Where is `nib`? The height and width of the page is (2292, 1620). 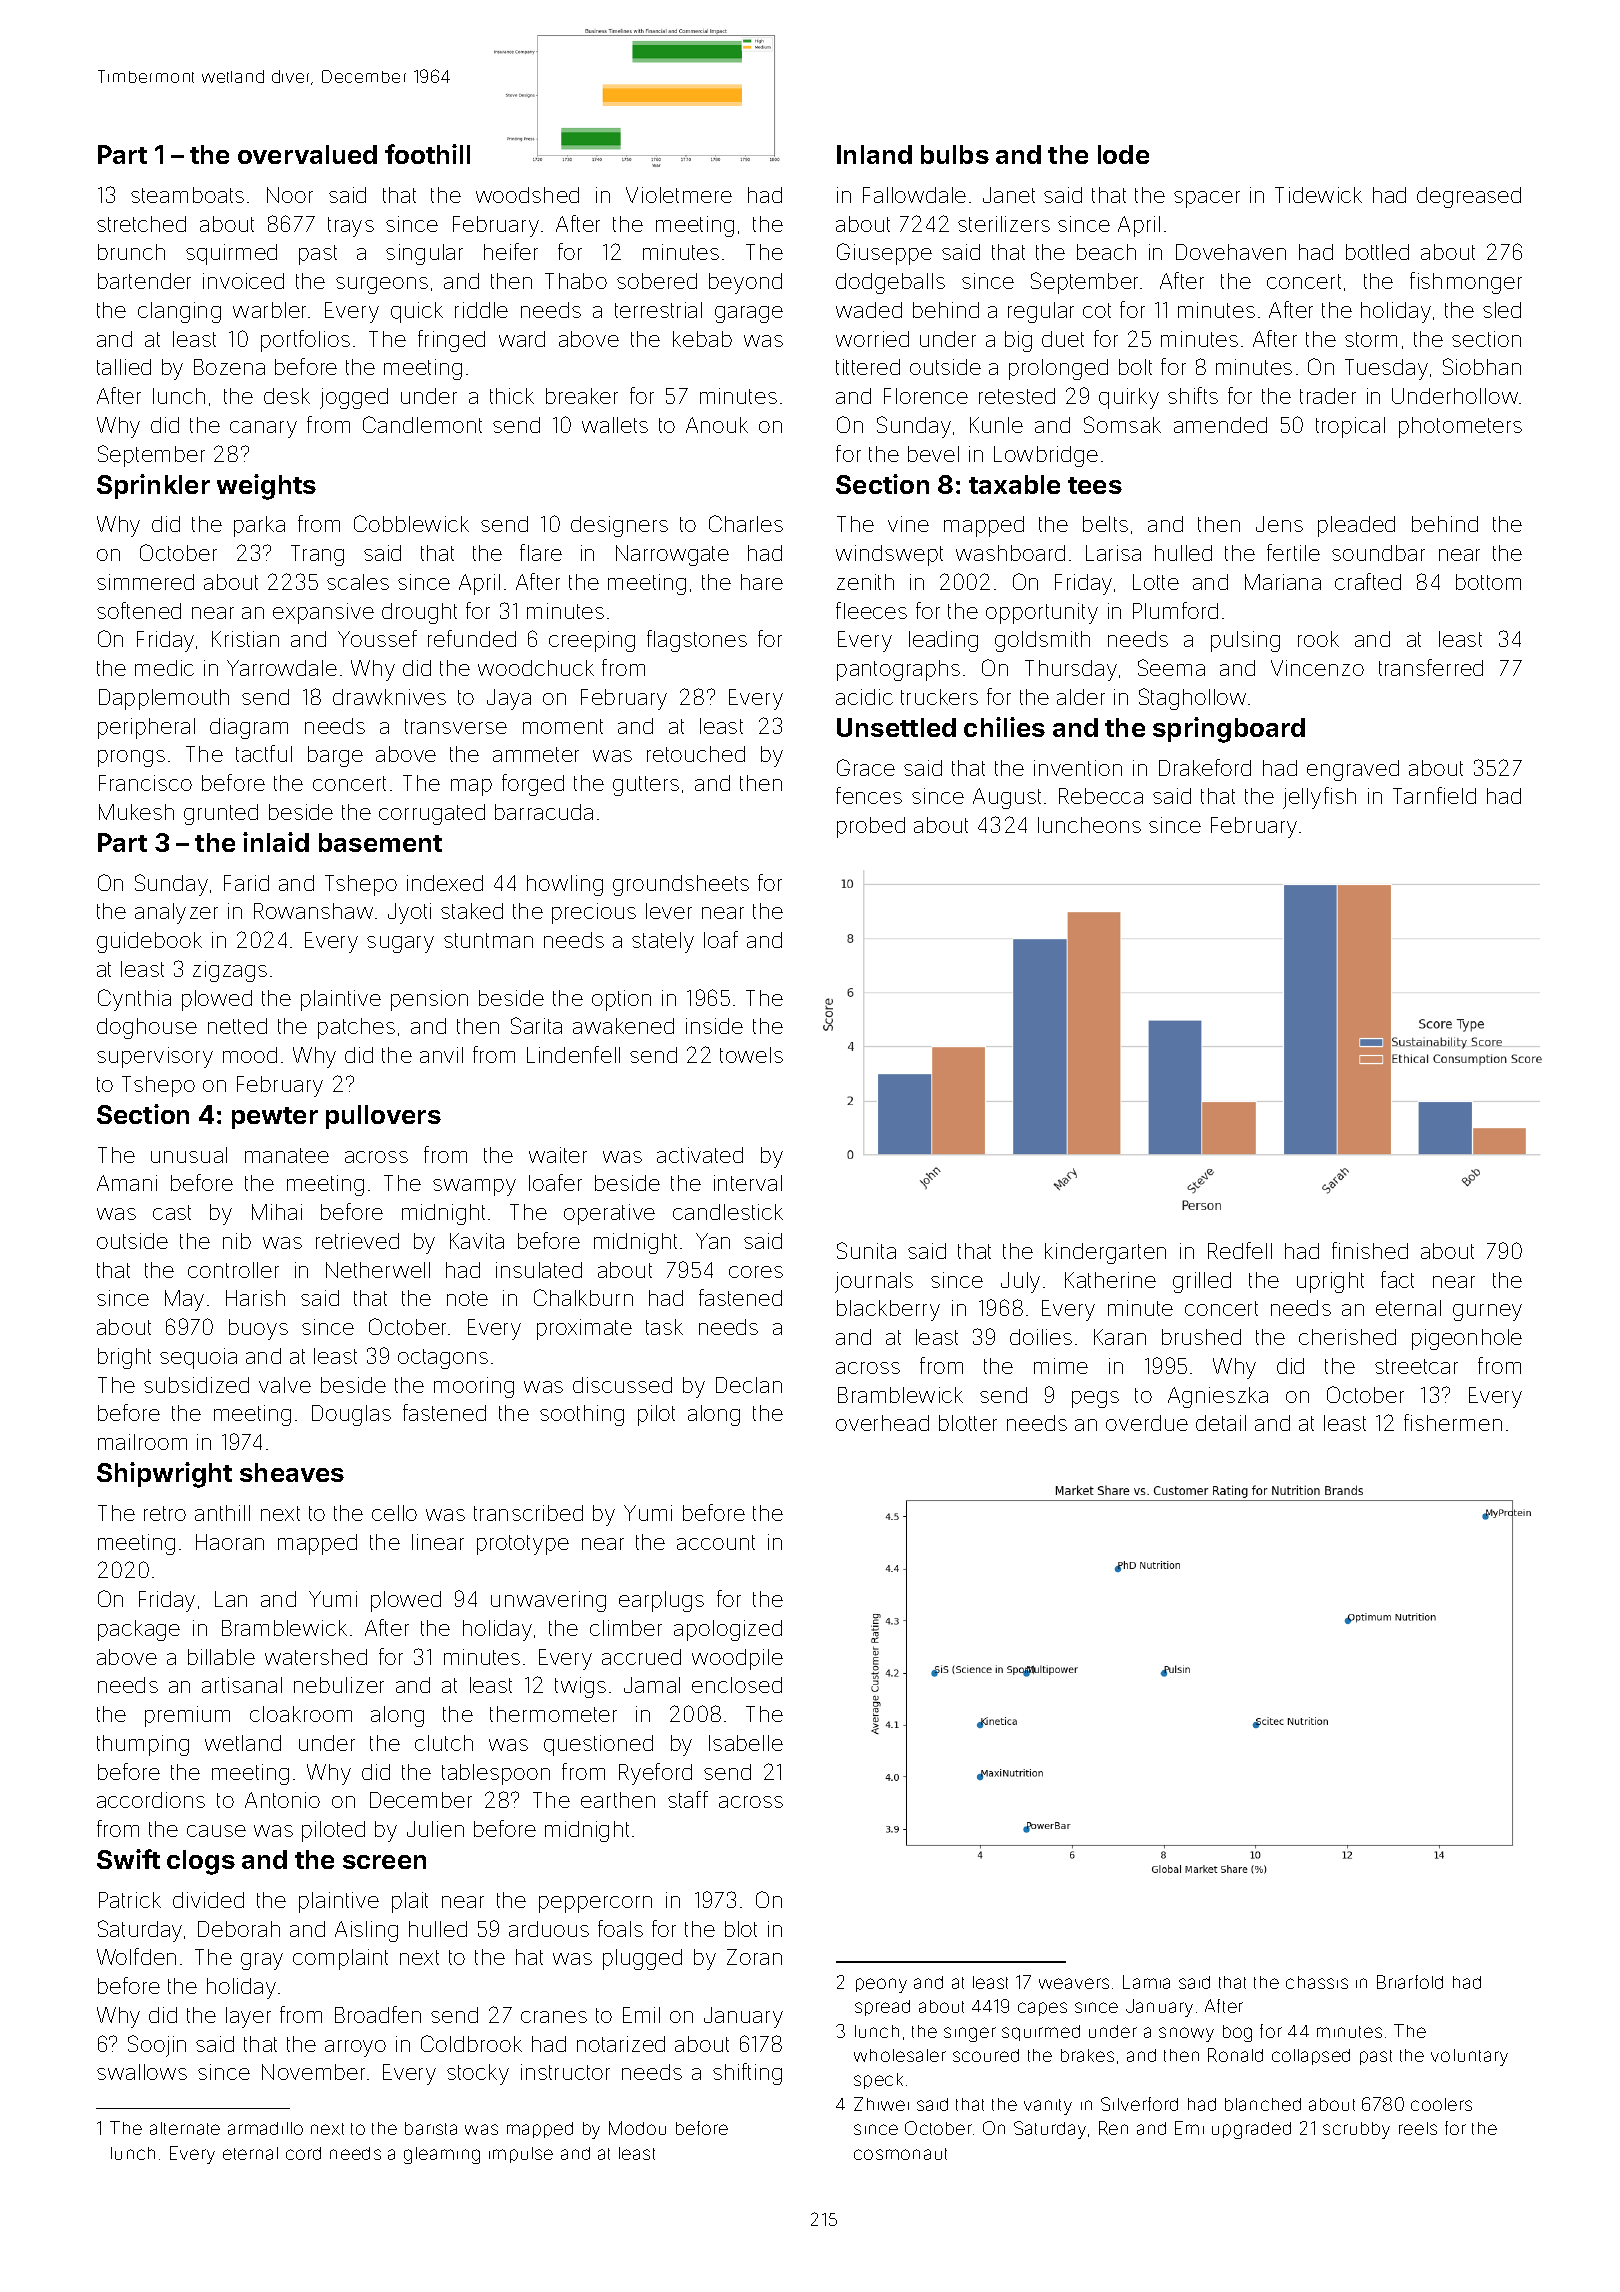
nib is located at coordinates (237, 1241).
